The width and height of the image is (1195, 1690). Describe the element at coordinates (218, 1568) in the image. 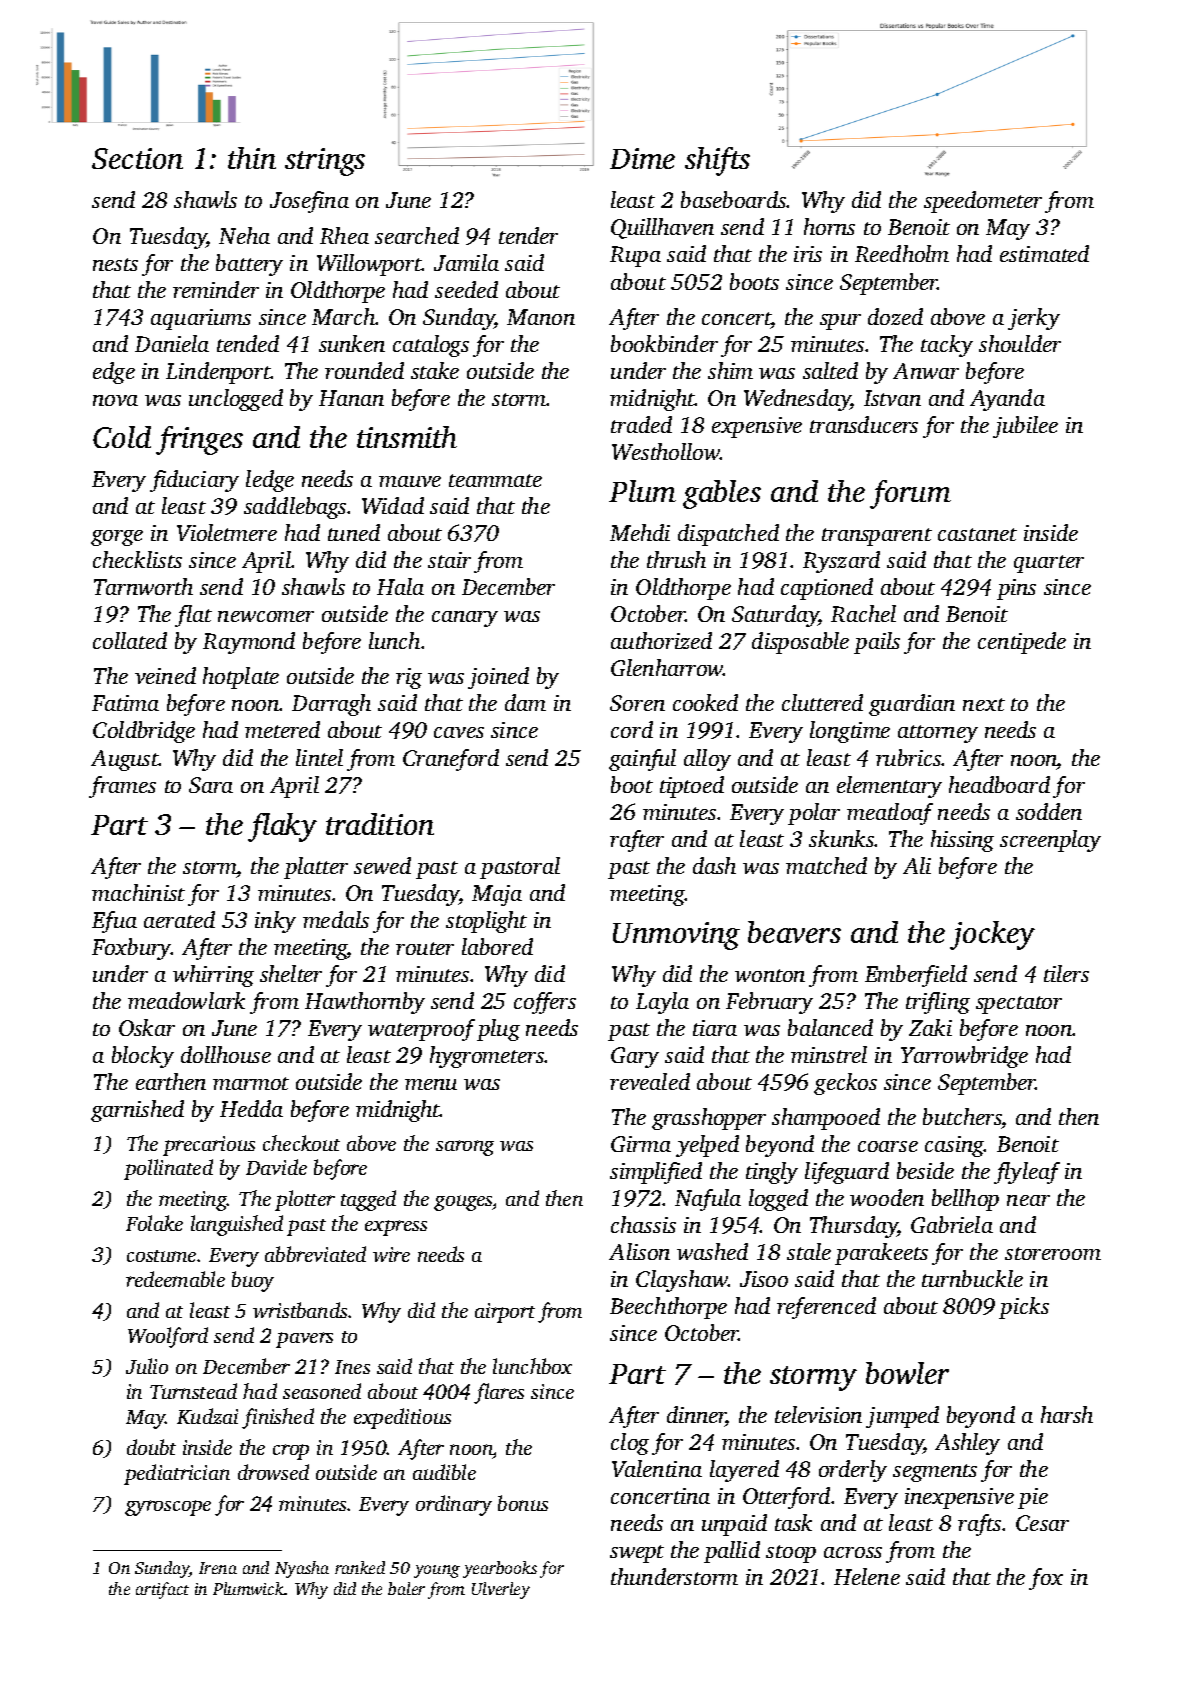

I see `Irena` at that location.
